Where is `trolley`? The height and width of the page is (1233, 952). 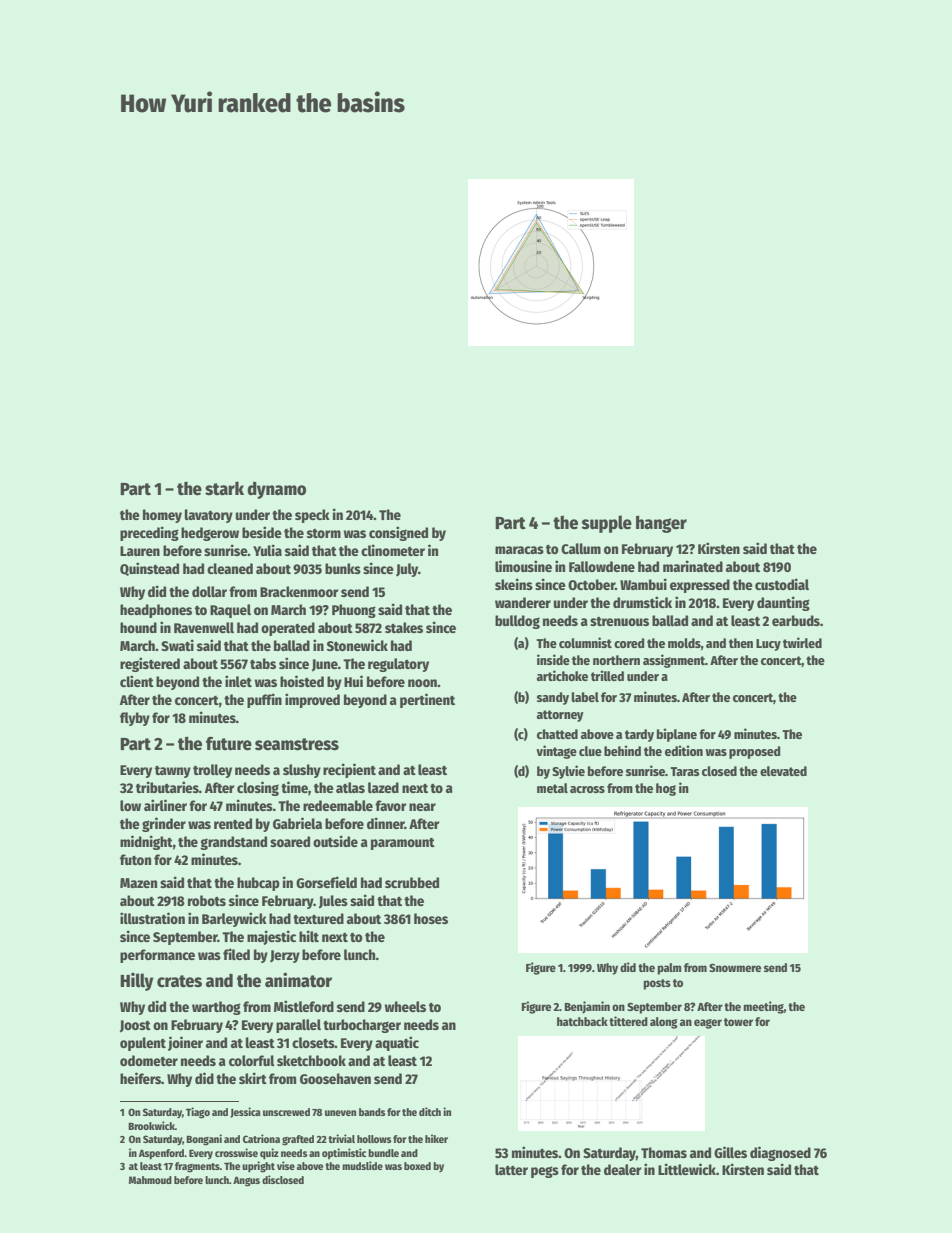 trolley is located at coordinates (212, 771).
